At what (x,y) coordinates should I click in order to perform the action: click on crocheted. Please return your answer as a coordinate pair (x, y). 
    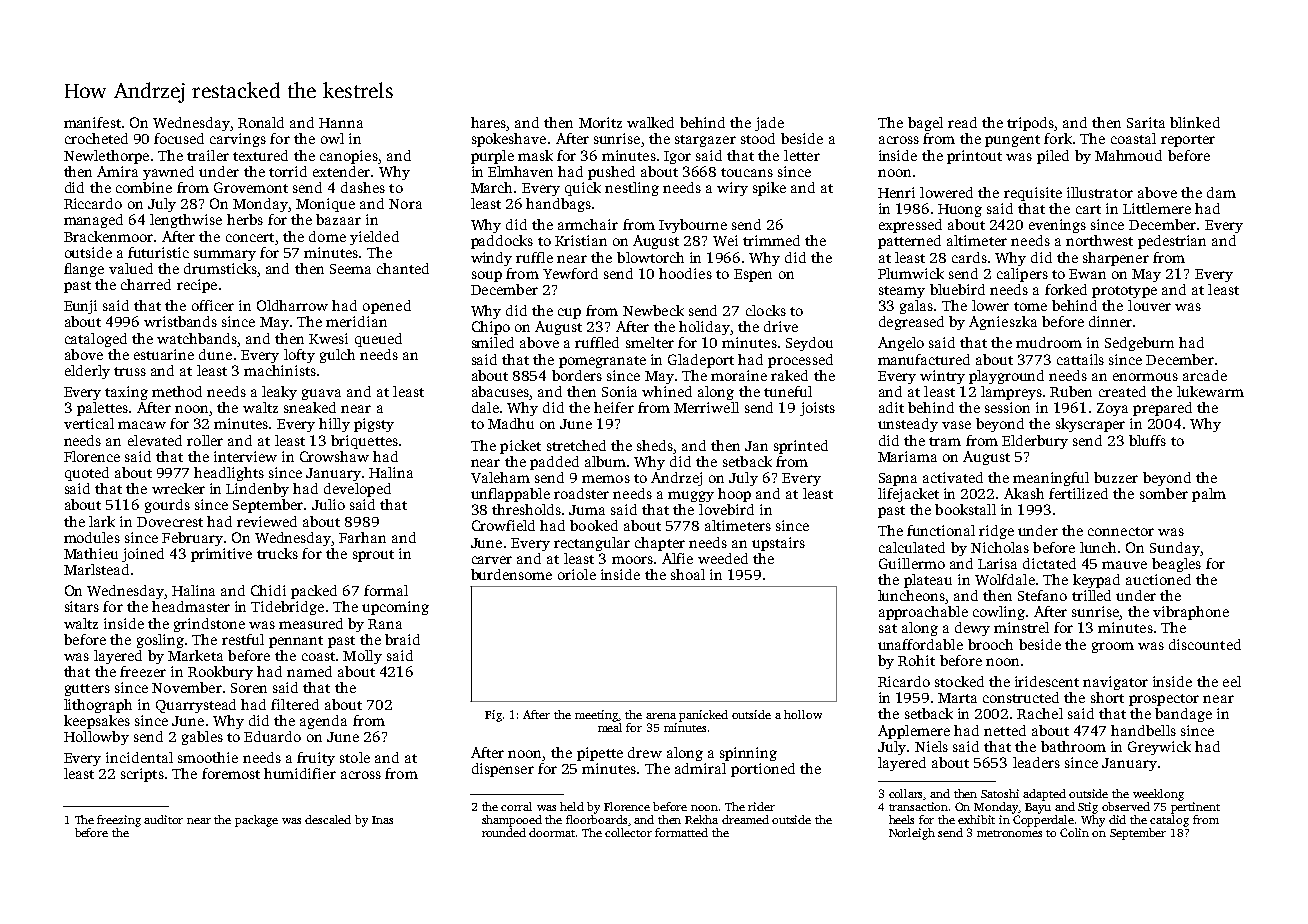
    Looking at the image, I should click on (96, 138).
